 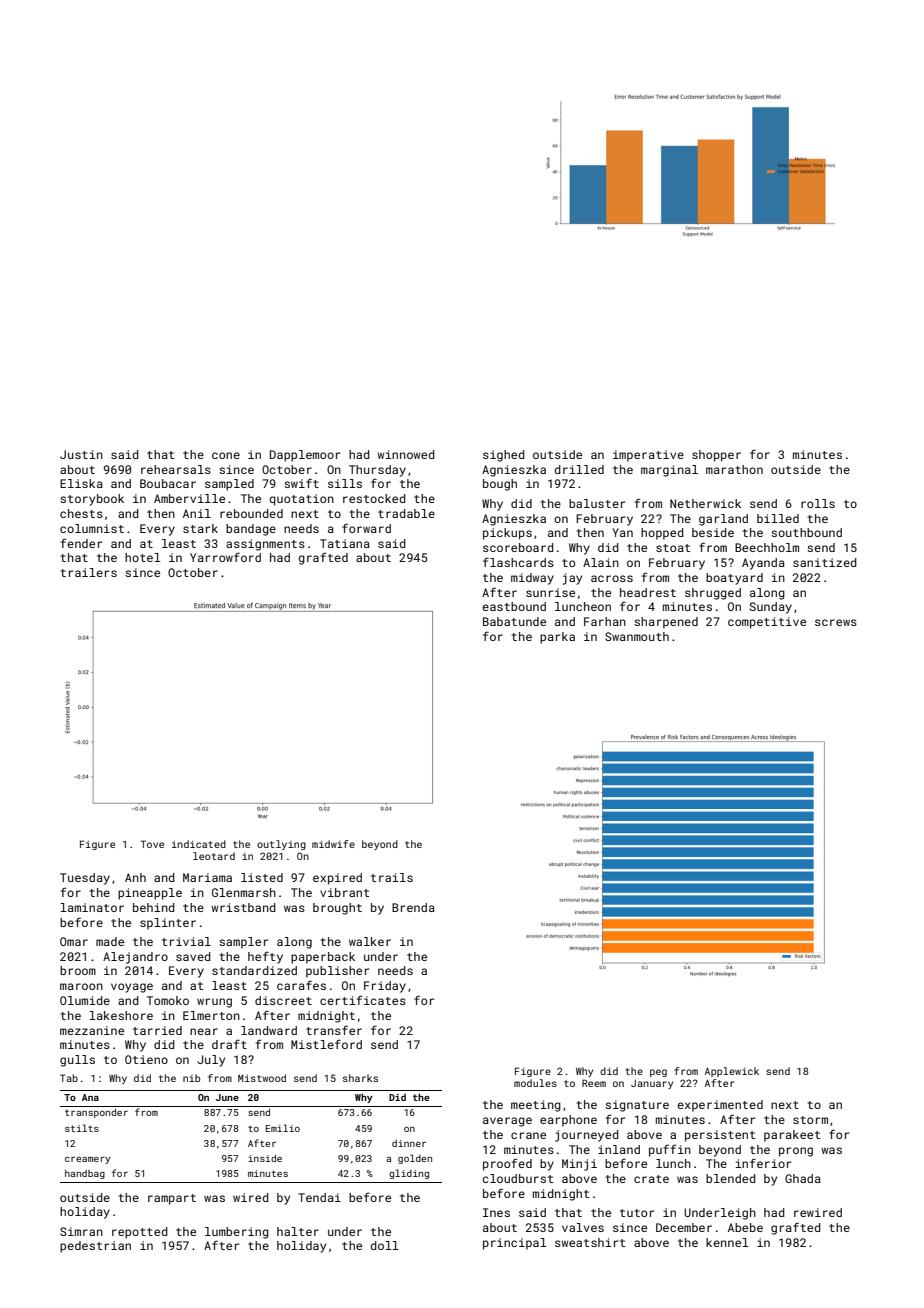 I want to click on sampled, so click(x=229, y=485).
